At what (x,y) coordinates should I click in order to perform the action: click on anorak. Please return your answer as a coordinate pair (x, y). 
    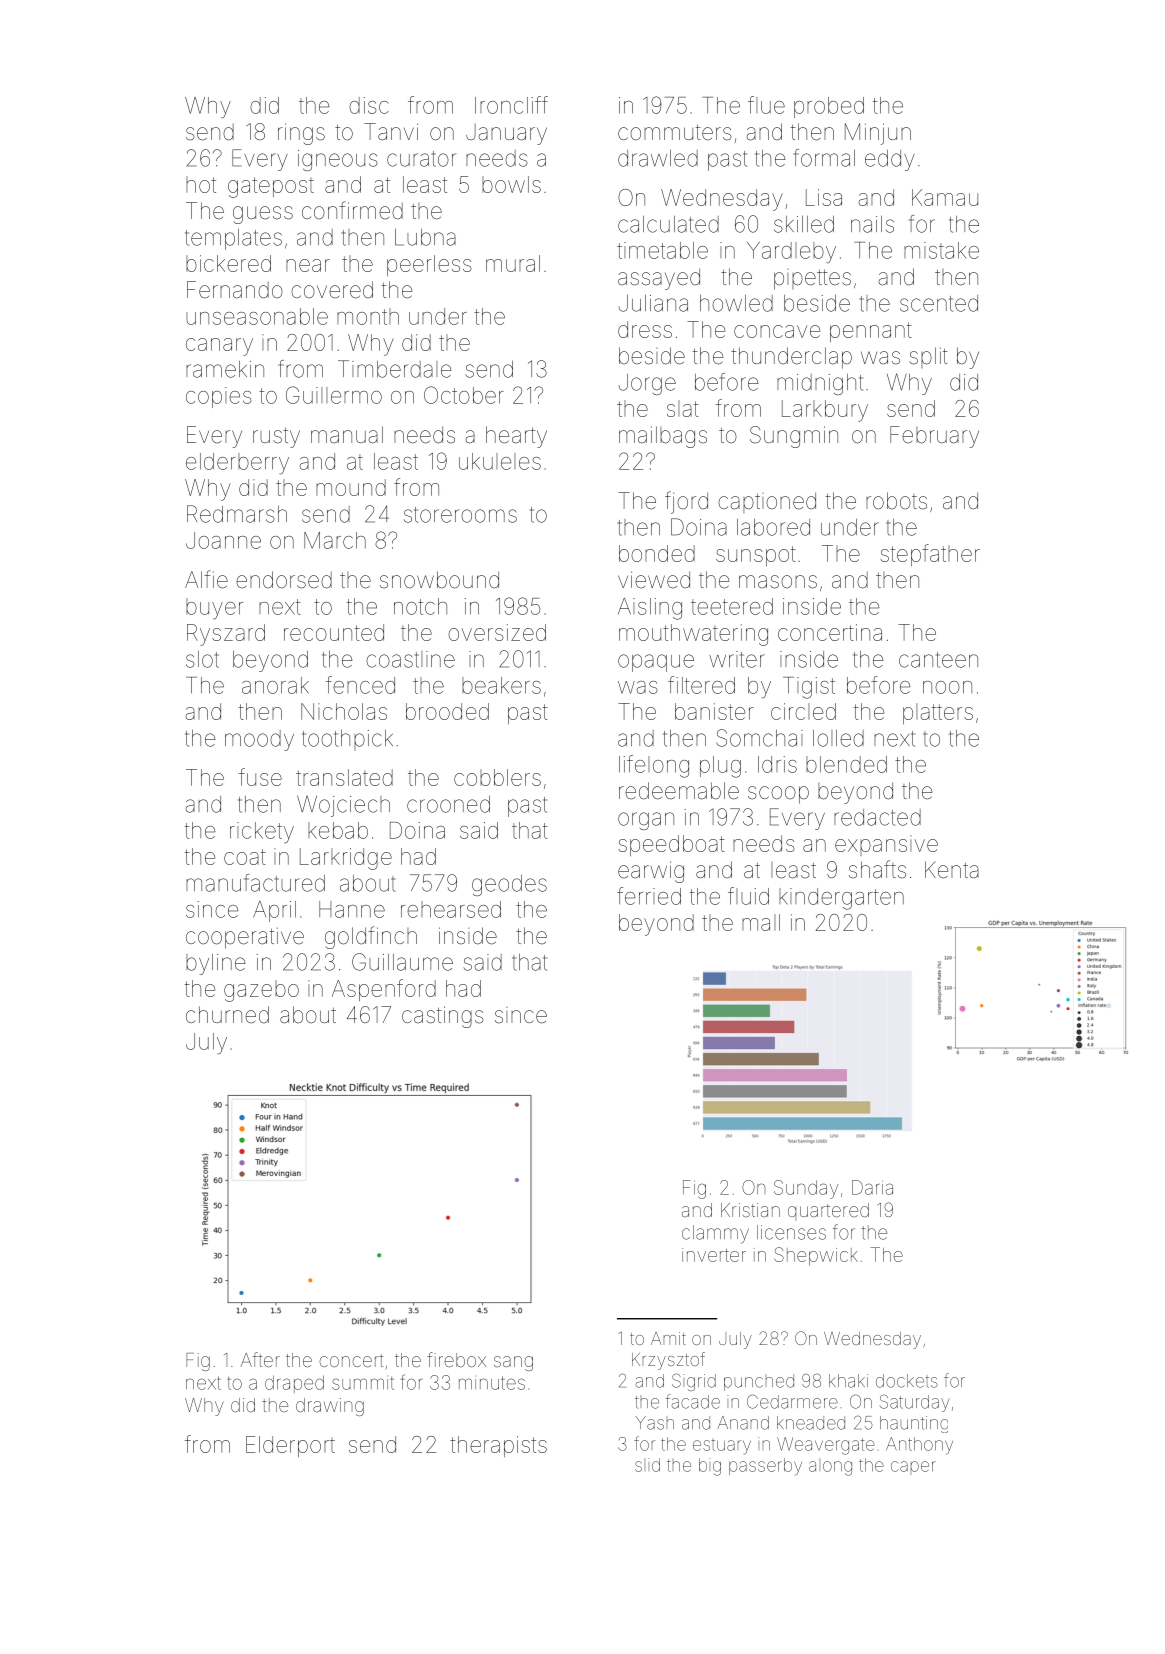
    Looking at the image, I should click on (275, 685).
